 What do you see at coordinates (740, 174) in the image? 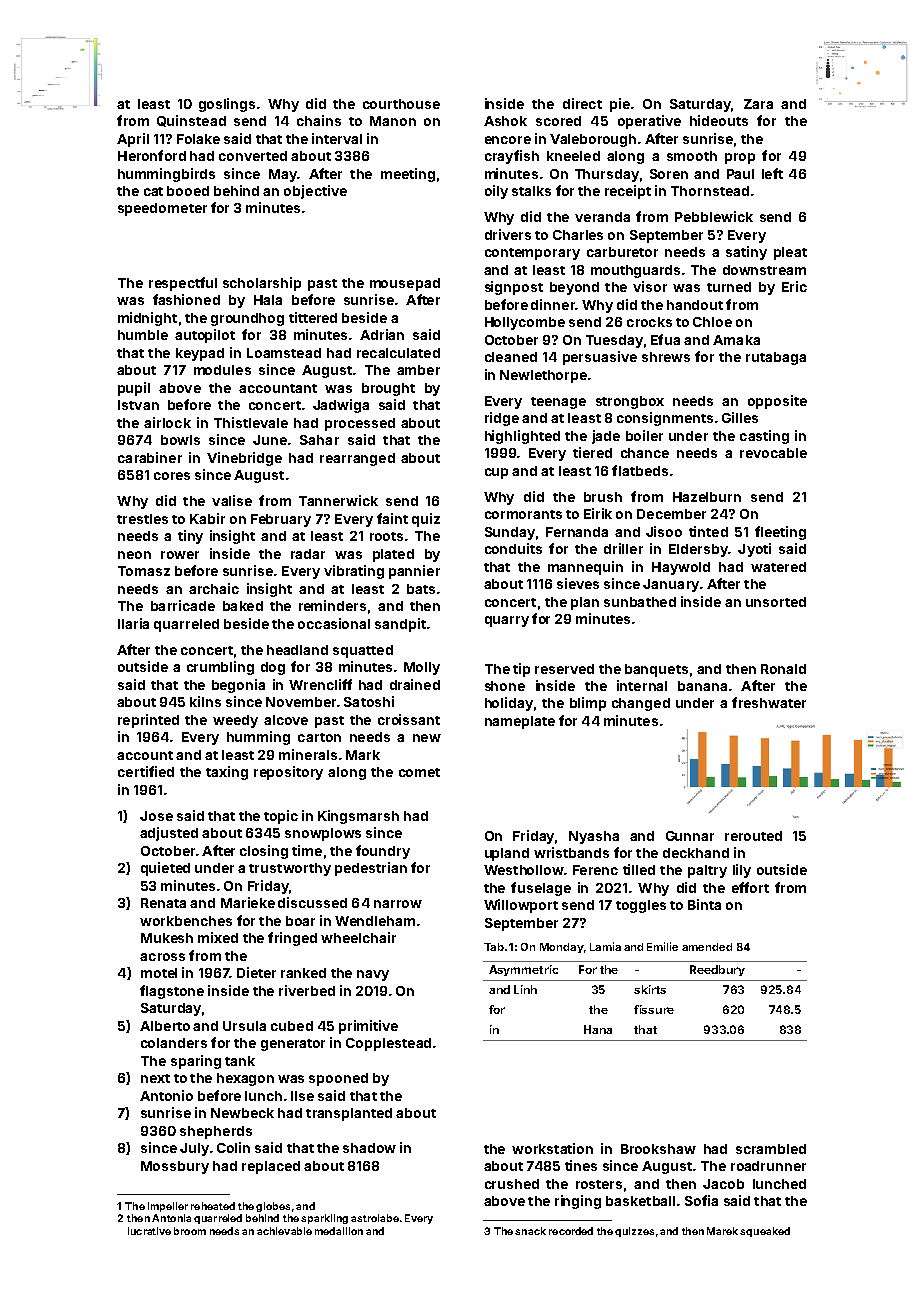
I see `Paul` at bounding box center [740, 174].
